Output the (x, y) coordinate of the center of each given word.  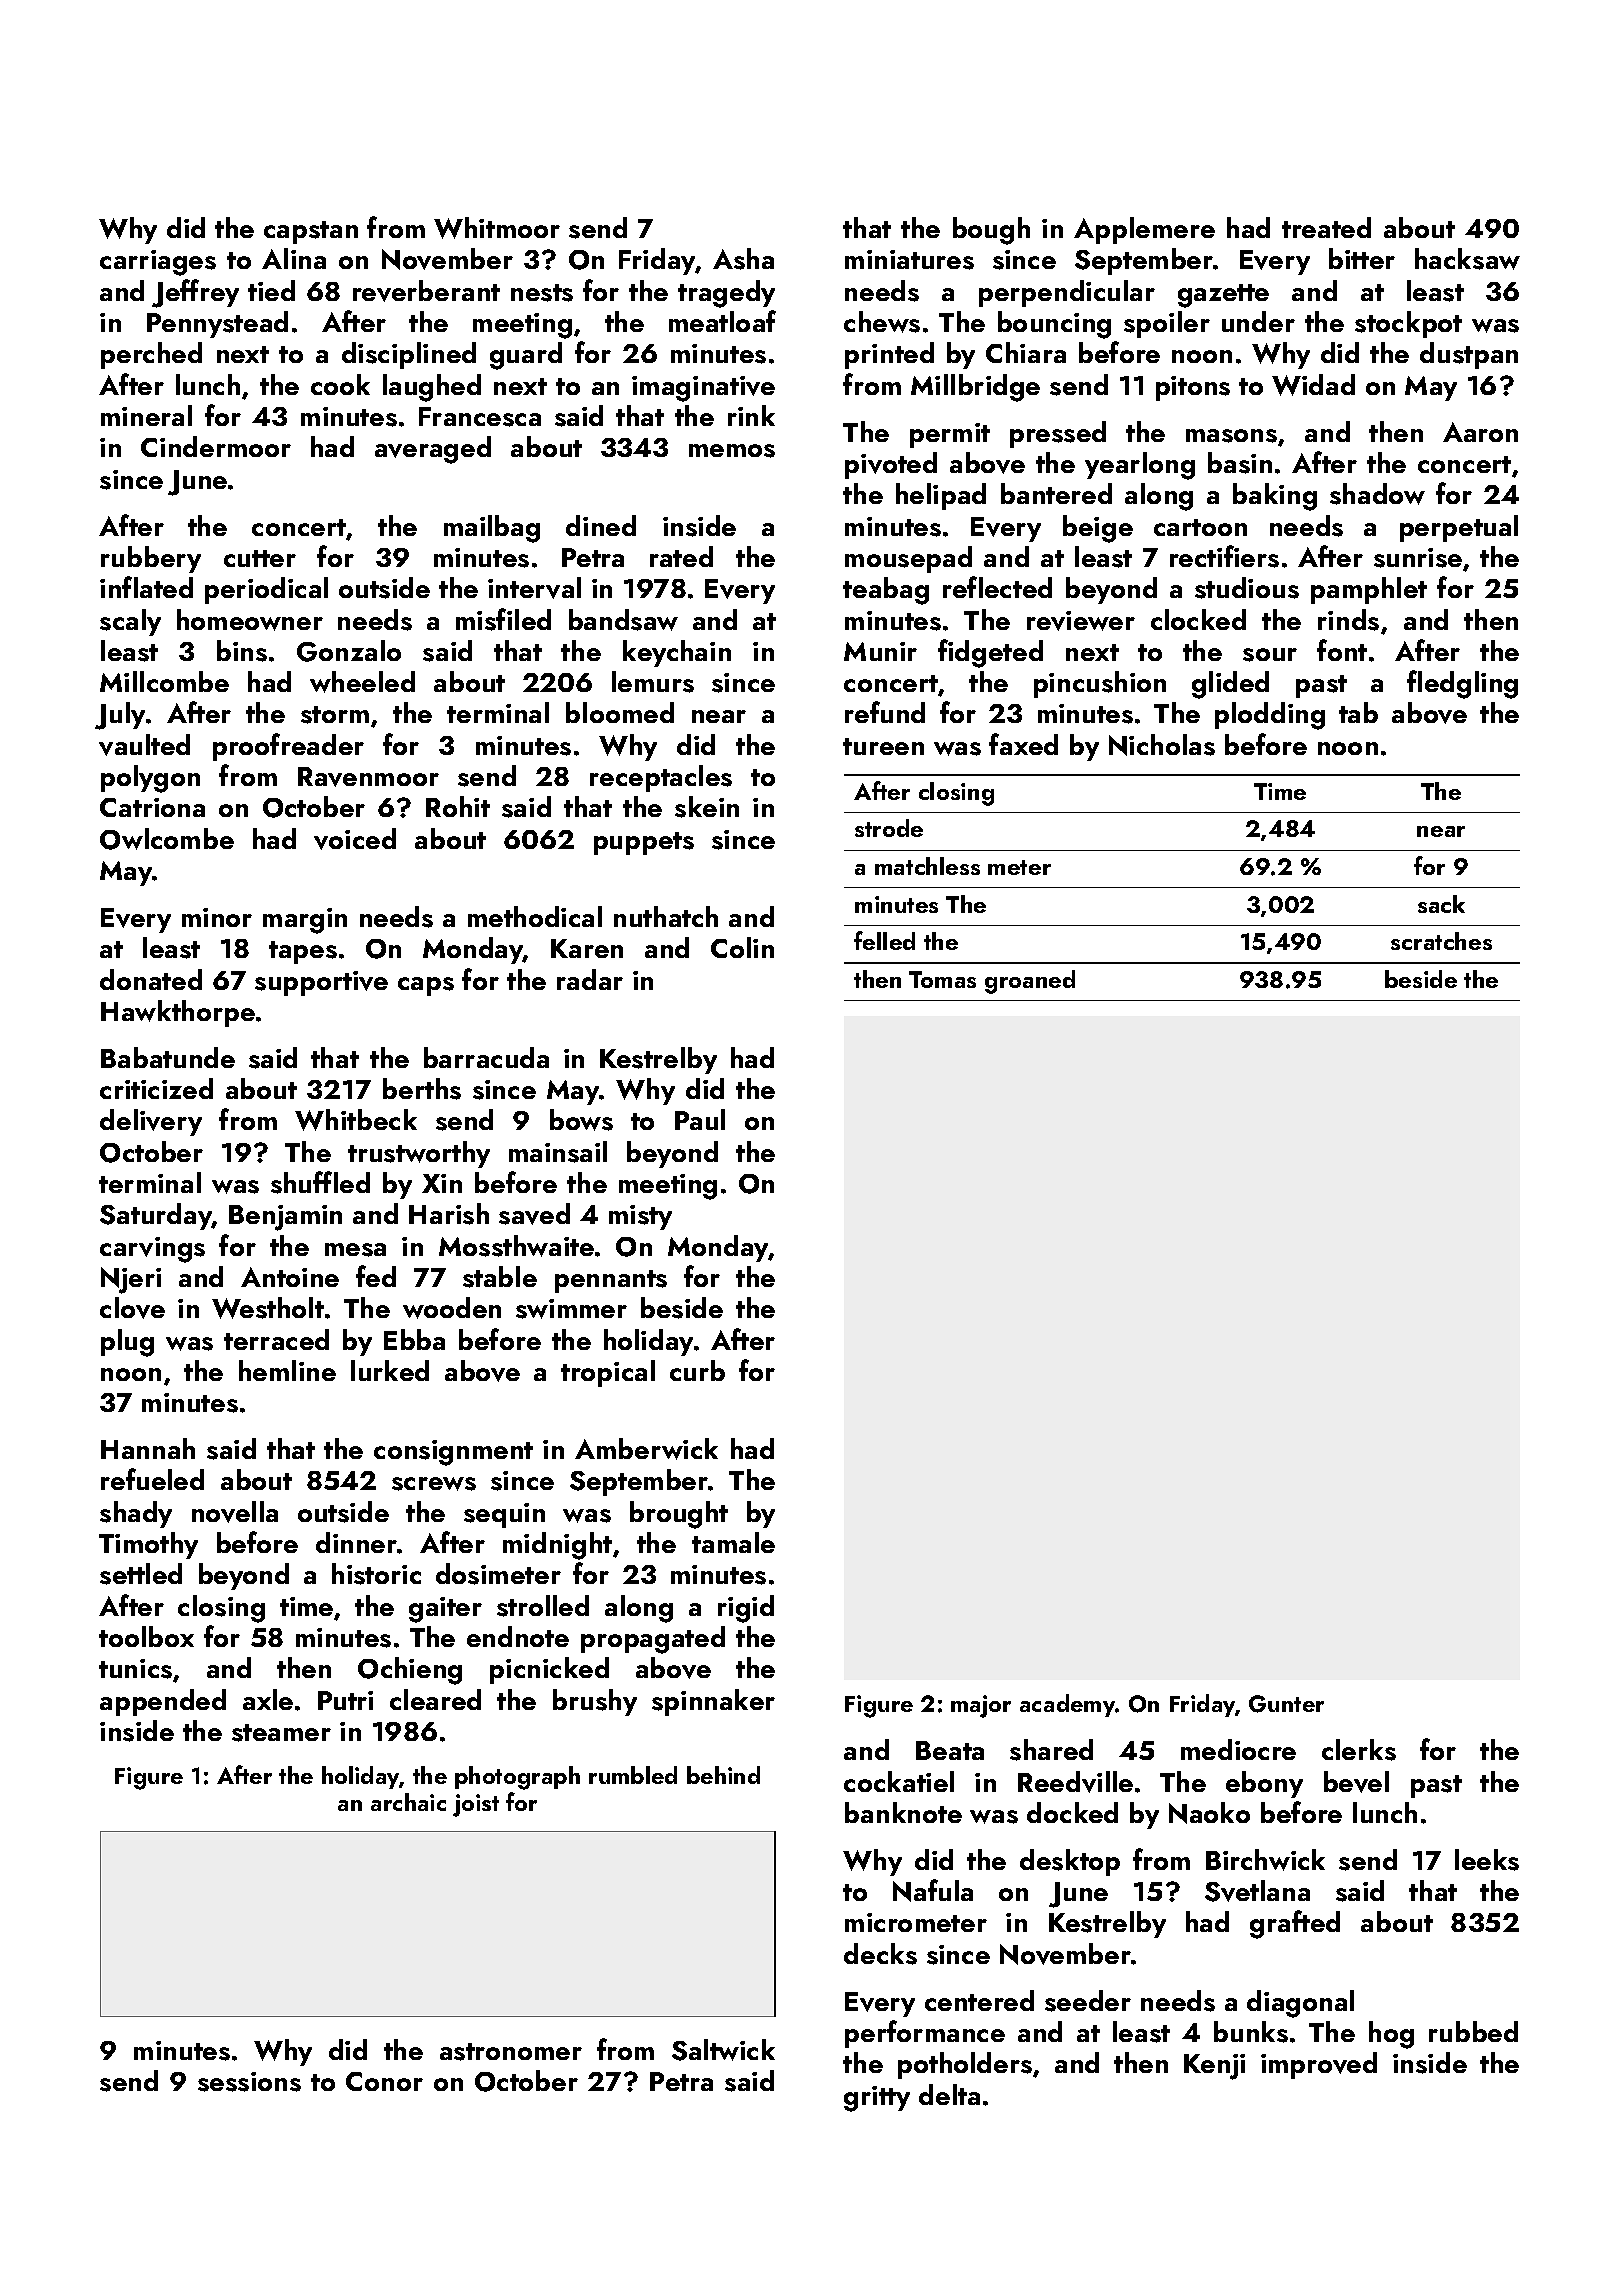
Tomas (942, 979)
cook (340, 384)
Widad (1313, 385)
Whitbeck (356, 1120)
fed (376, 1276)
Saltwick (723, 2050)
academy (1067, 1705)
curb (697, 1370)
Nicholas (1162, 745)
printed (889, 355)
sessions (249, 2082)
